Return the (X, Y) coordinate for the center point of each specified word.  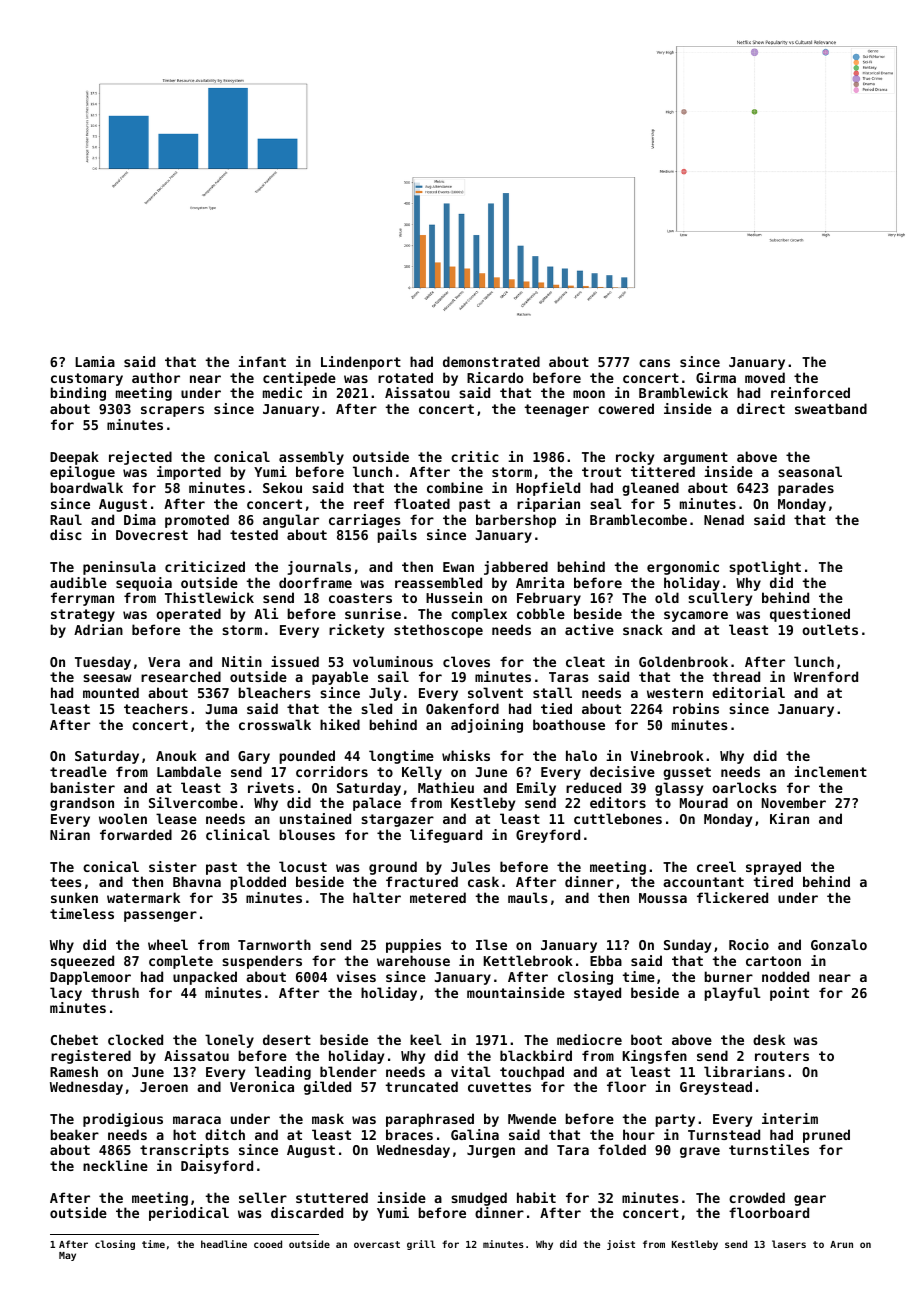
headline (224, 1244)
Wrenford (826, 676)
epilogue (82, 473)
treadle (78, 771)
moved (765, 377)
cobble (541, 613)
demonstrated (491, 361)
